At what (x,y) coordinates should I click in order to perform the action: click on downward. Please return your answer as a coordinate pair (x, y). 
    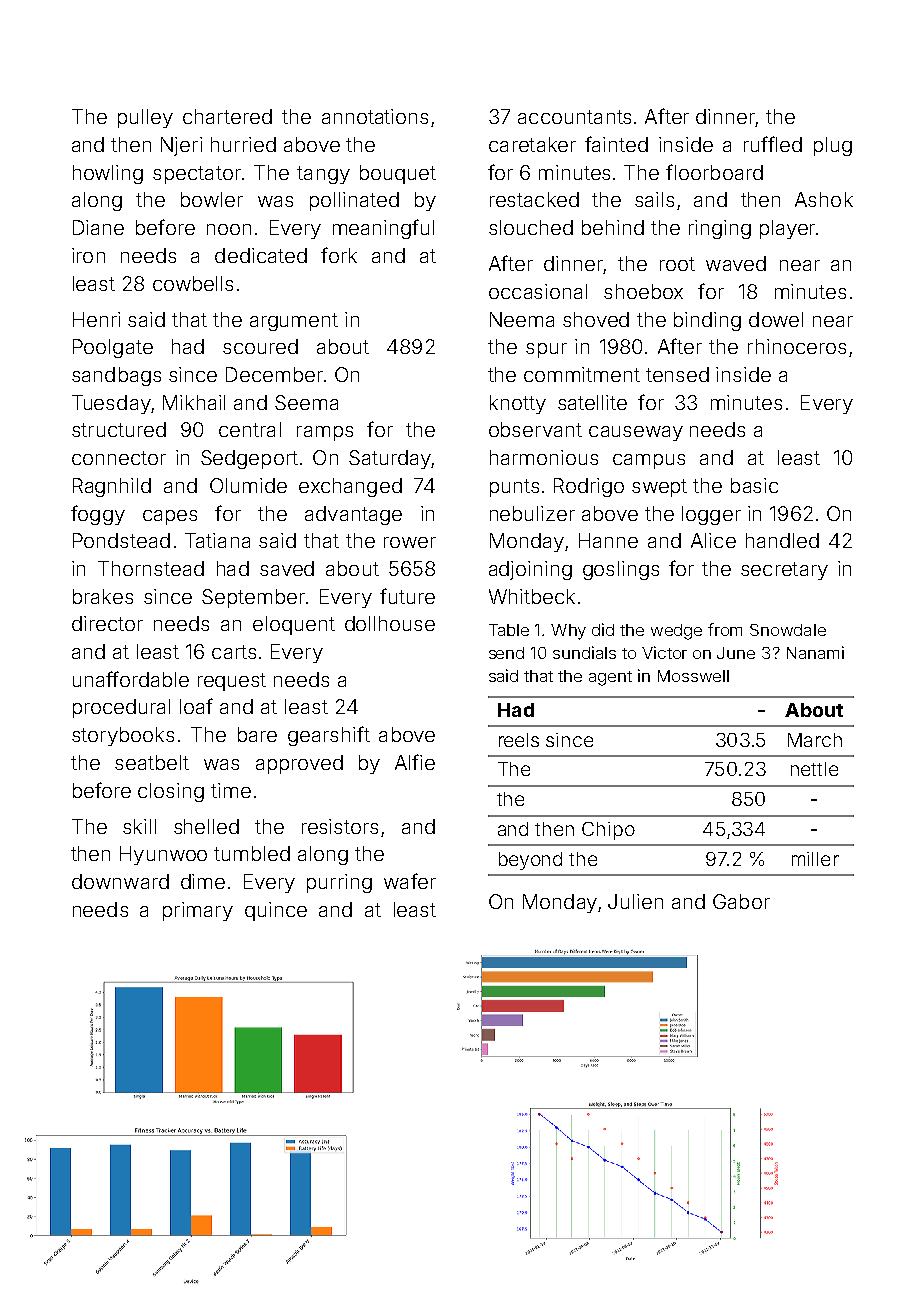
    Looking at the image, I should click on (120, 881).
